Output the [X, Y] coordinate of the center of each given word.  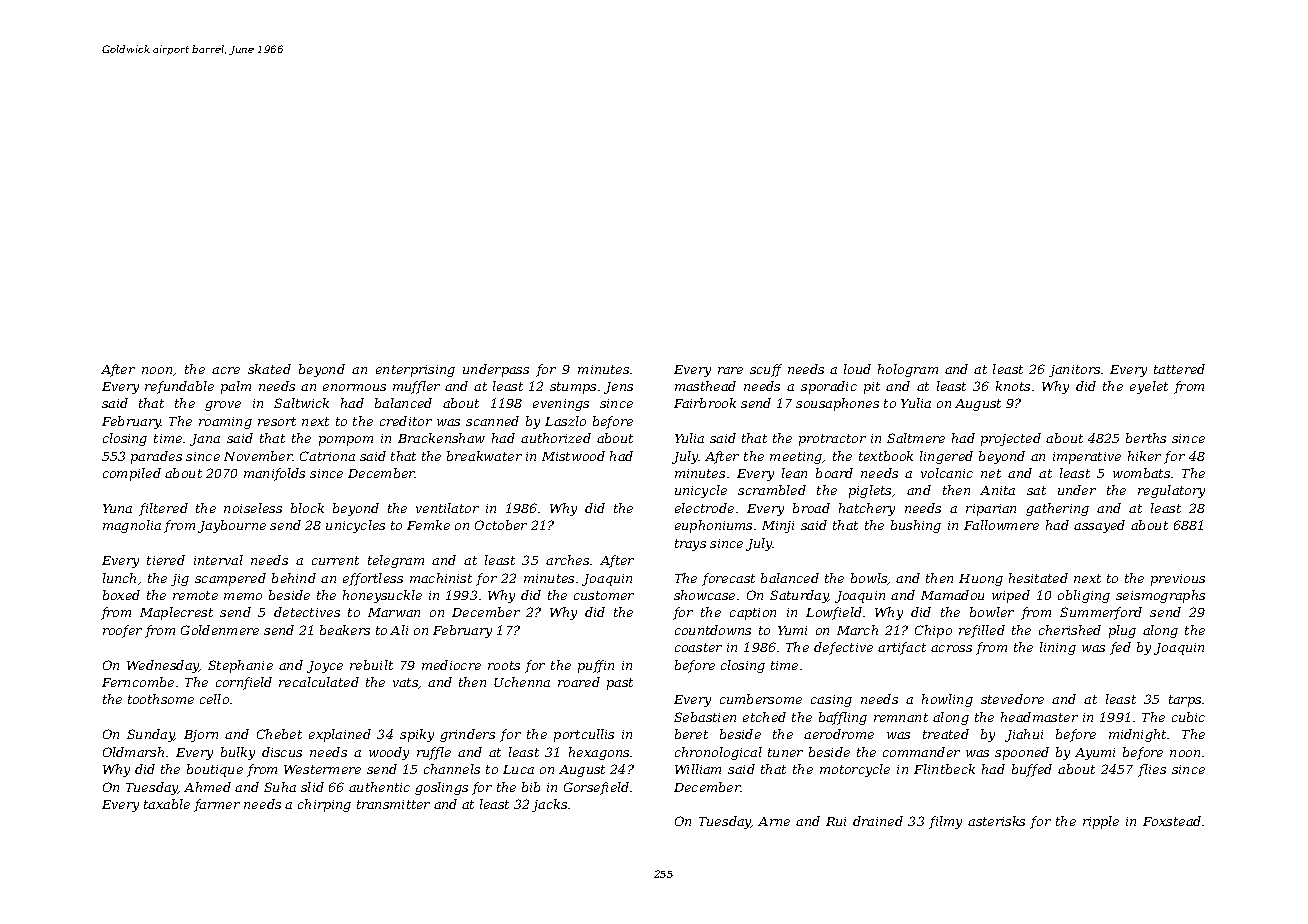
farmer [217, 805]
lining [1058, 648]
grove [223, 406]
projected [1011, 439]
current [335, 560]
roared [579, 682]
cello [214, 699]
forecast [728, 579]
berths [1146, 438]
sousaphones [837, 404]
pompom [346, 441]
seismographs [1160, 596]
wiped [1011, 596]
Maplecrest [176, 613]
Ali [399, 630]
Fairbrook [705, 403]
